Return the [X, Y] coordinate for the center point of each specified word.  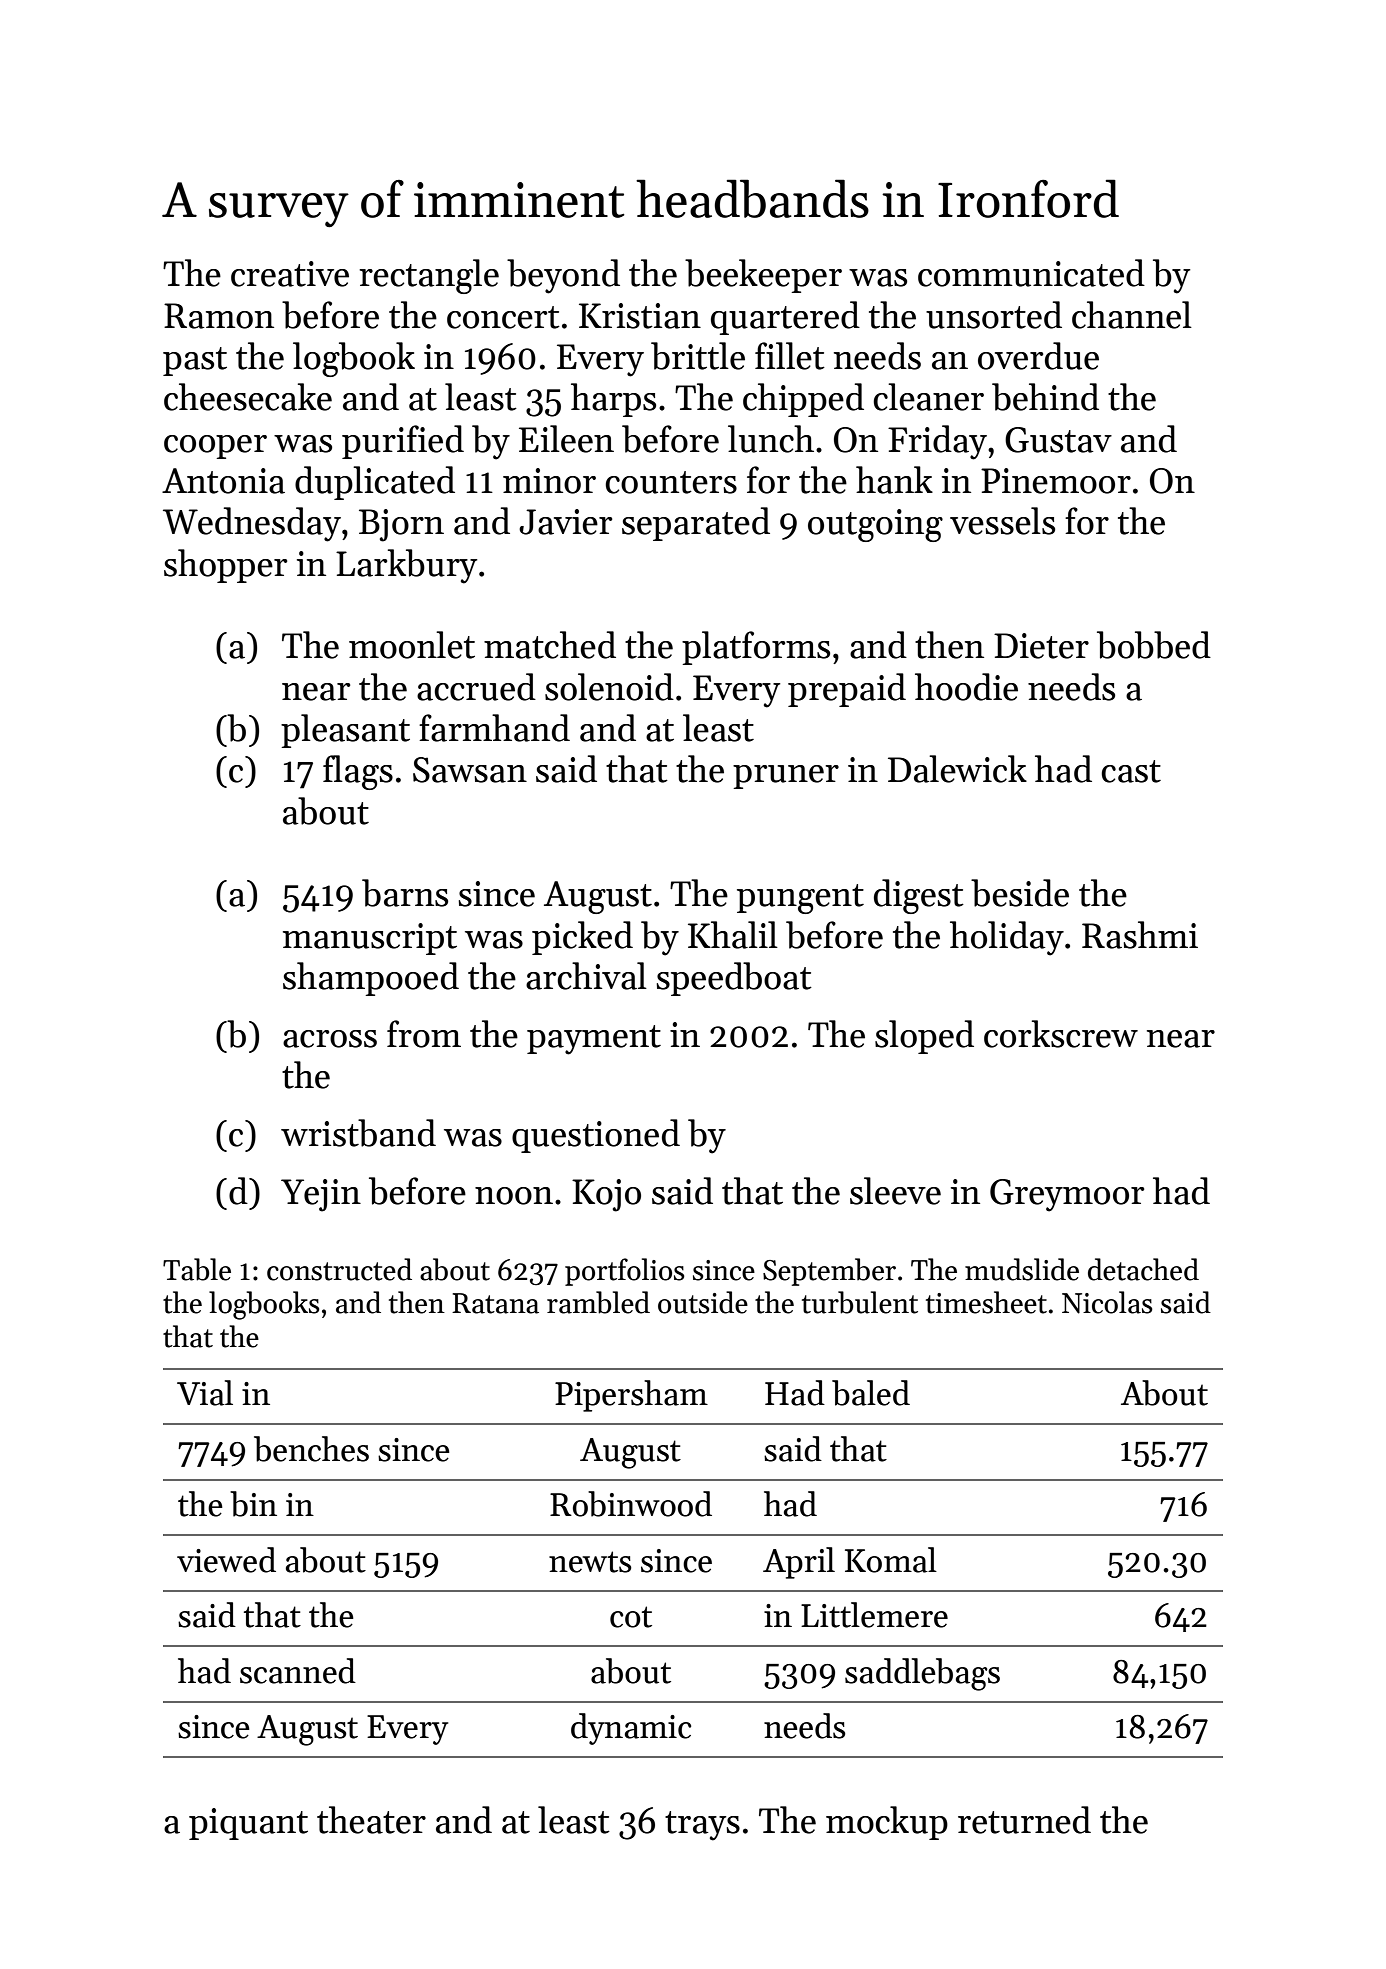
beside [1020, 893]
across [330, 1039]
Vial [205, 1393]
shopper [225, 566]
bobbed [1154, 645]
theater [371, 1820]
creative [290, 274]
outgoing [875, 525]
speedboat [734, 979]
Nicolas [1107, 1302]
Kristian [640, 316]
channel [1132, 315]
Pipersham [631, 1396]
